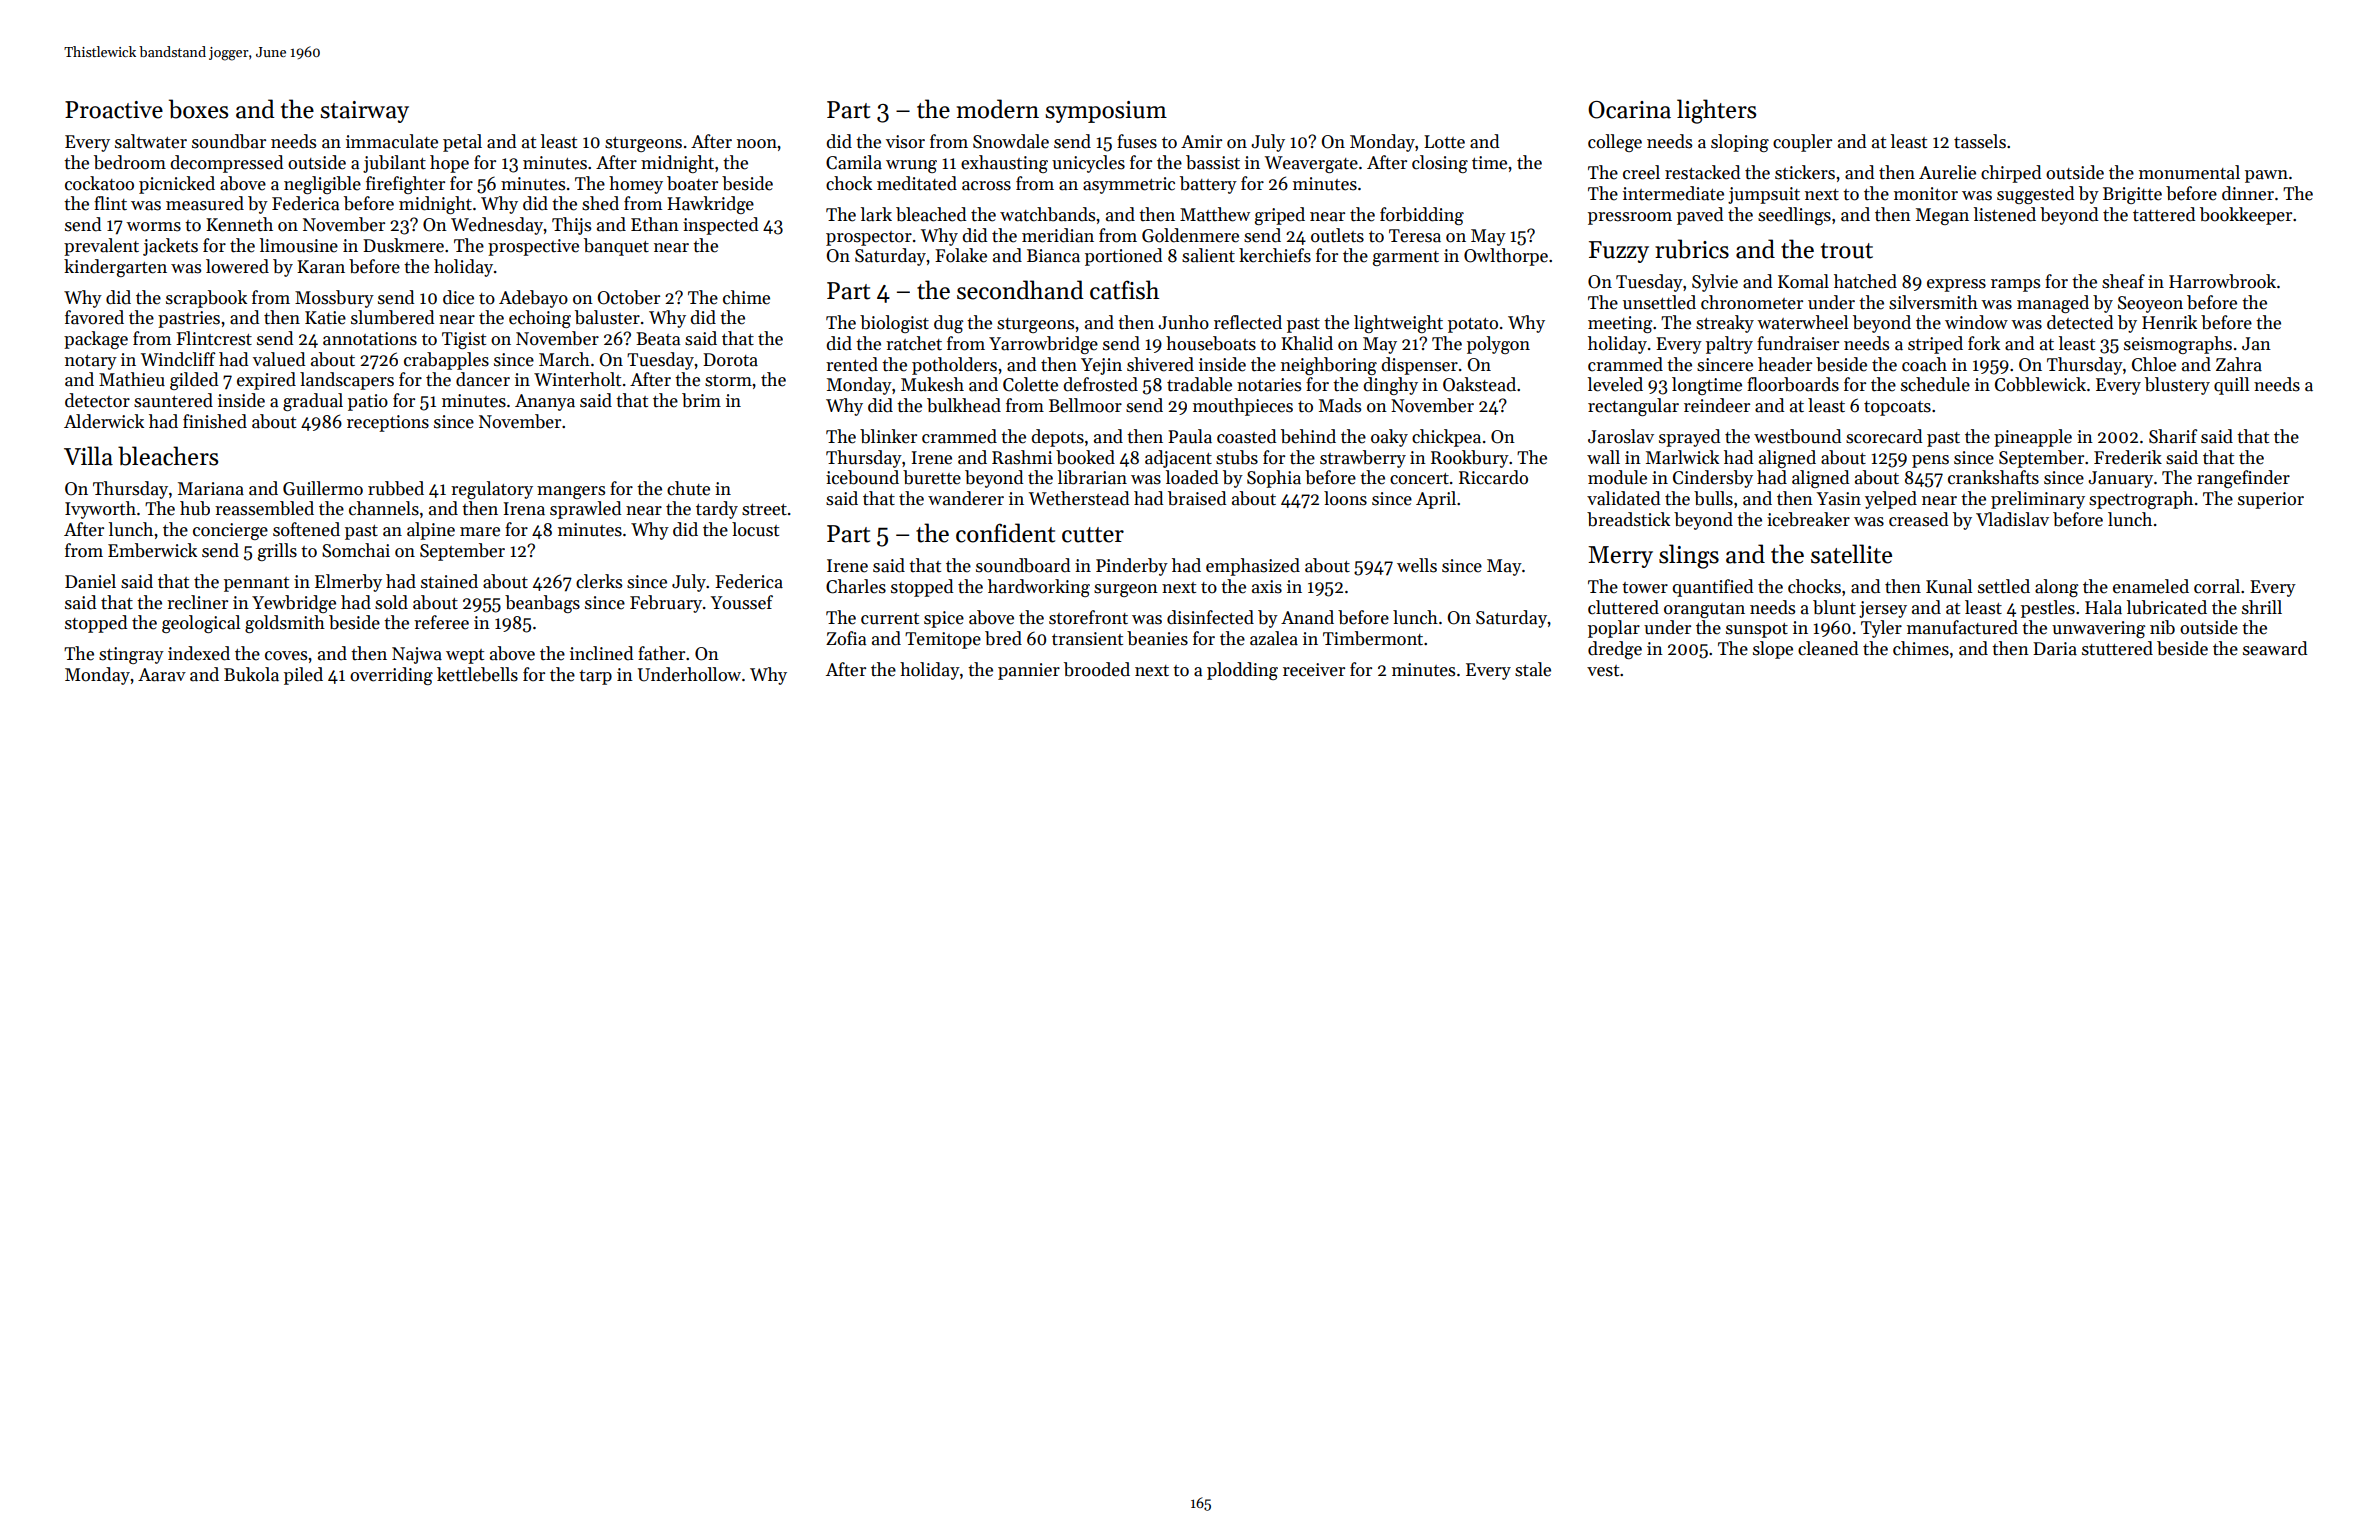 The height and width of the screenshot is (1540, 2380). What do you see at coordinates (229, 141) in the screenshot?
I see `soundbar` at bounding box center [229, 141].
